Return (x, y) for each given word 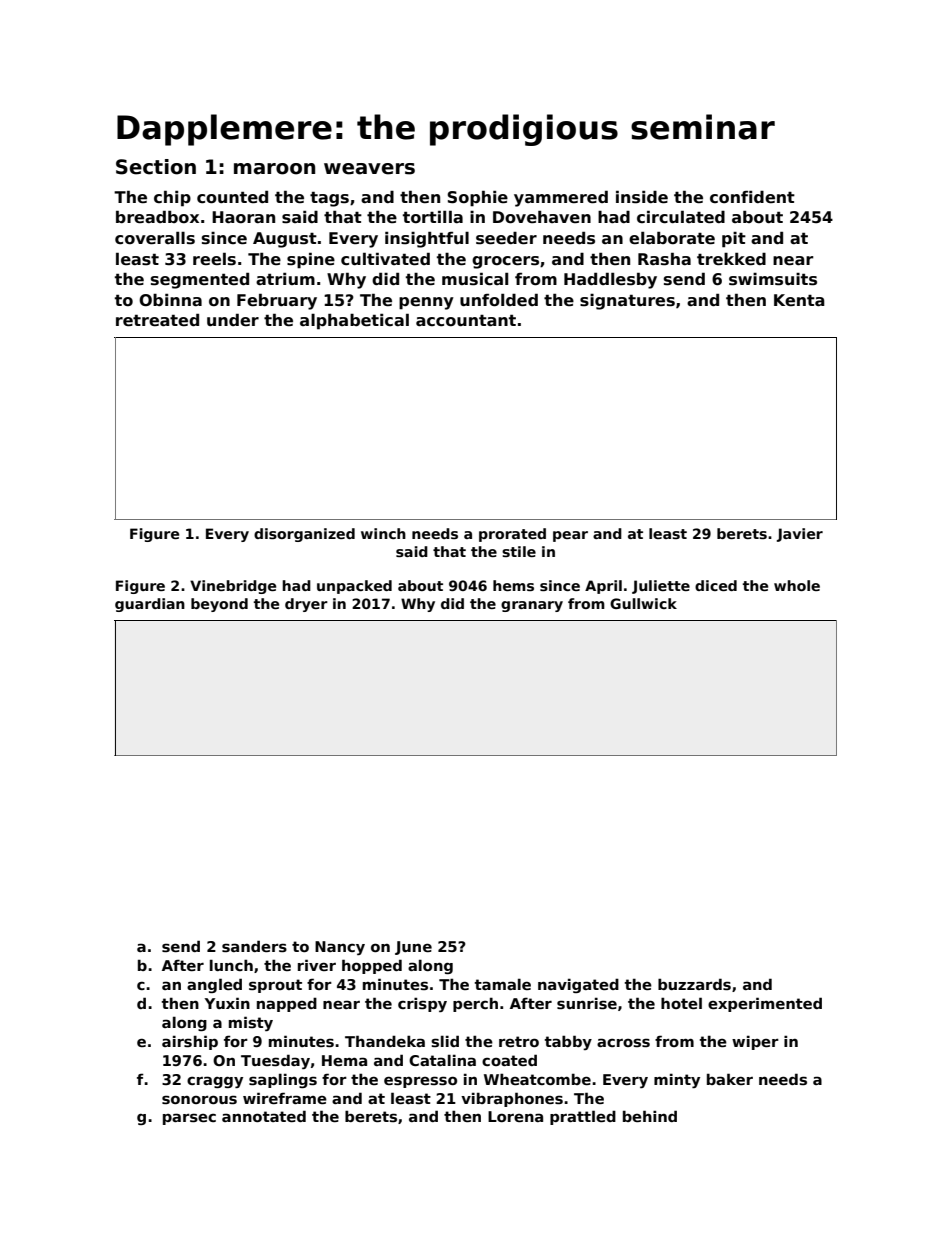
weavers (369, 169)
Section (156, 167)
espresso (420, 1082)
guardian (150, 605)
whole (797, 585)
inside (642, 197)
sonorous (199, 1099)
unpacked (354, 587)
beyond (219, 605)
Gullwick (643, 603)
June (413, 948)
